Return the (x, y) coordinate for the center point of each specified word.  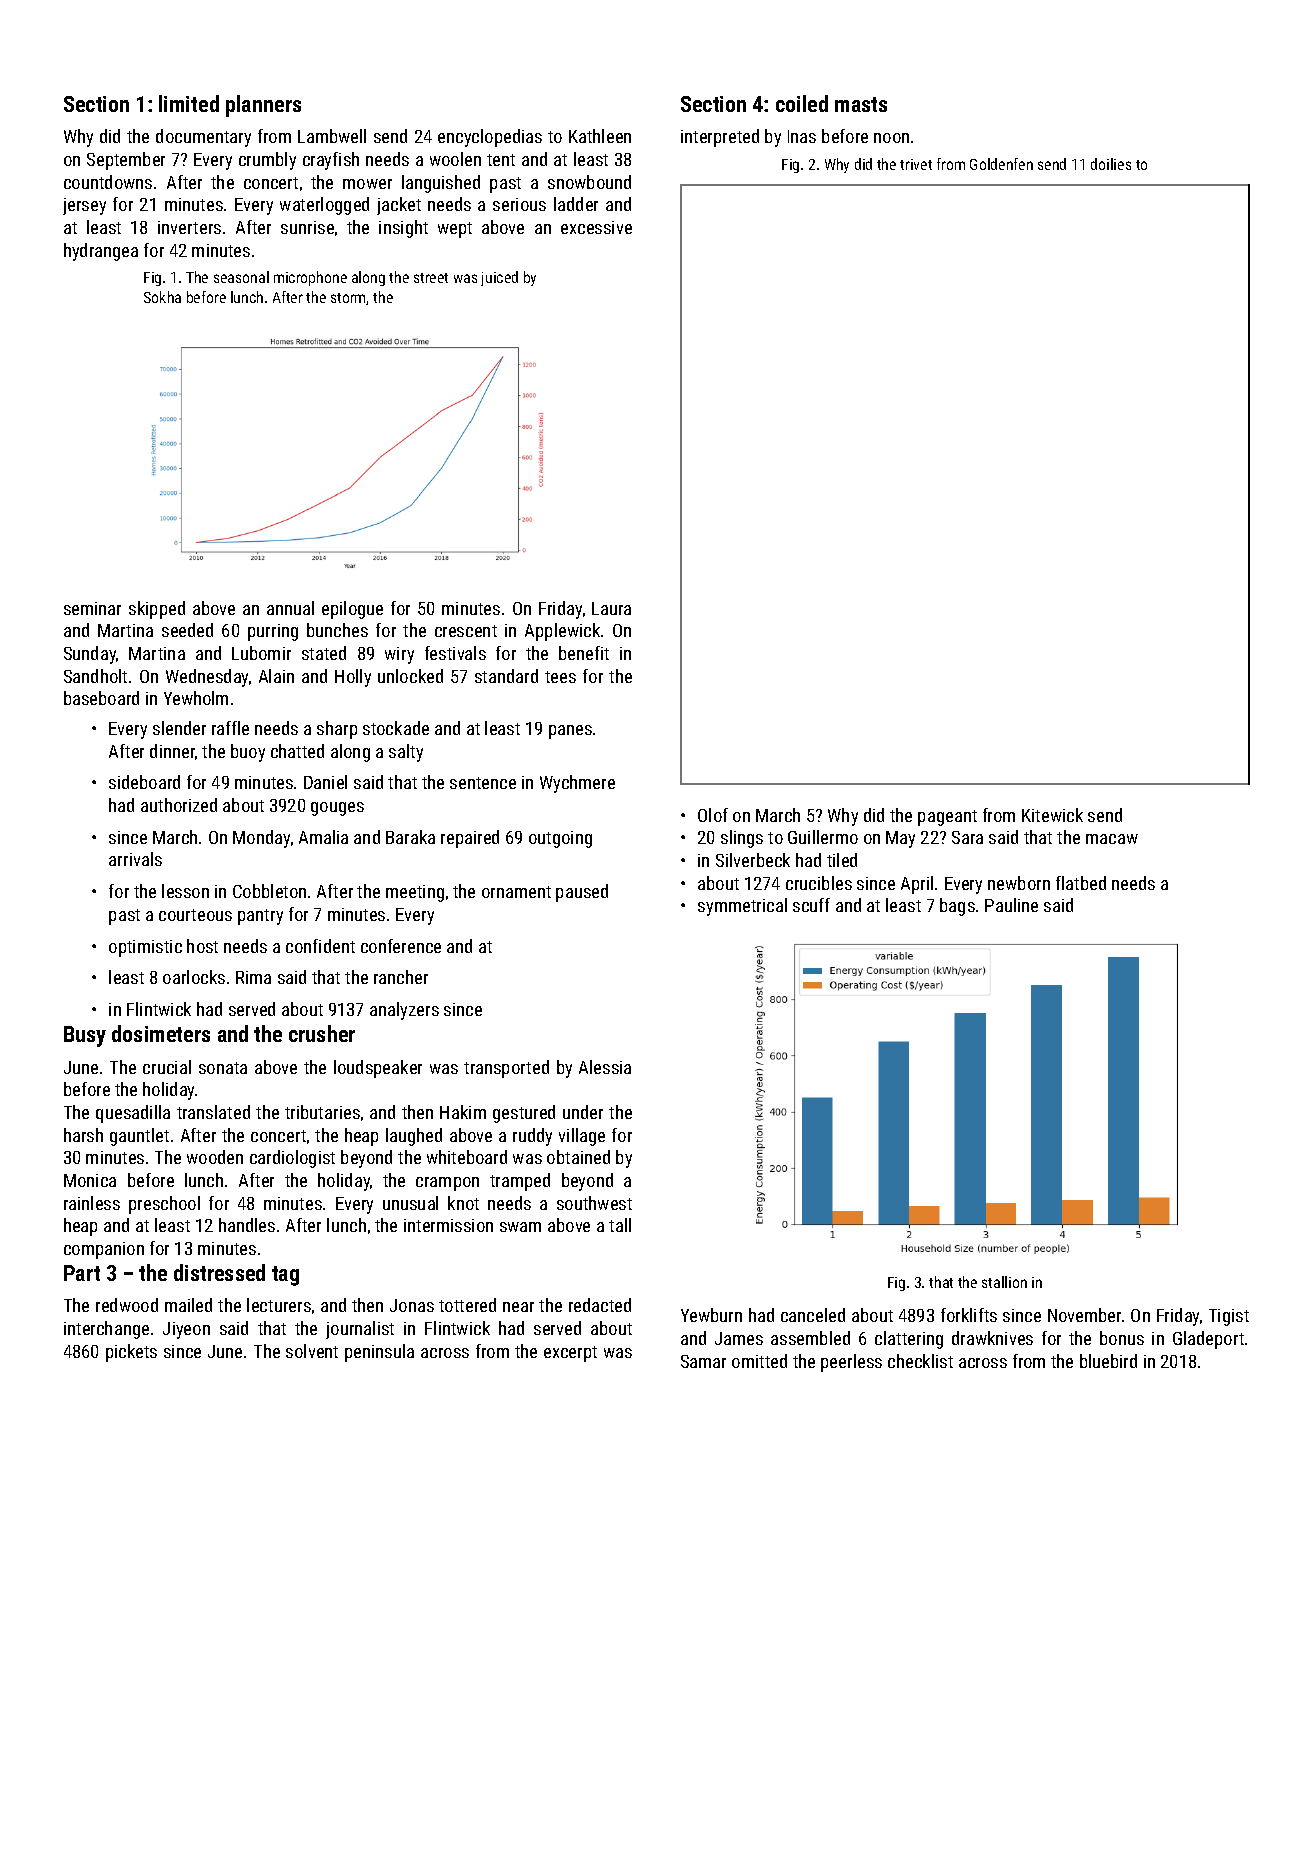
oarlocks (194, 977)
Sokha (162, 297)
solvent (312, 1351)
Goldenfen (1001, 164)
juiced (499, 278)
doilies (1111, 164)
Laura (611, 608)
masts (861, 104)
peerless (851, 1363)
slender (179, 728)
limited (189, 103)
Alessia (605, 1067)
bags (957, 907)
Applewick (562, 632)
